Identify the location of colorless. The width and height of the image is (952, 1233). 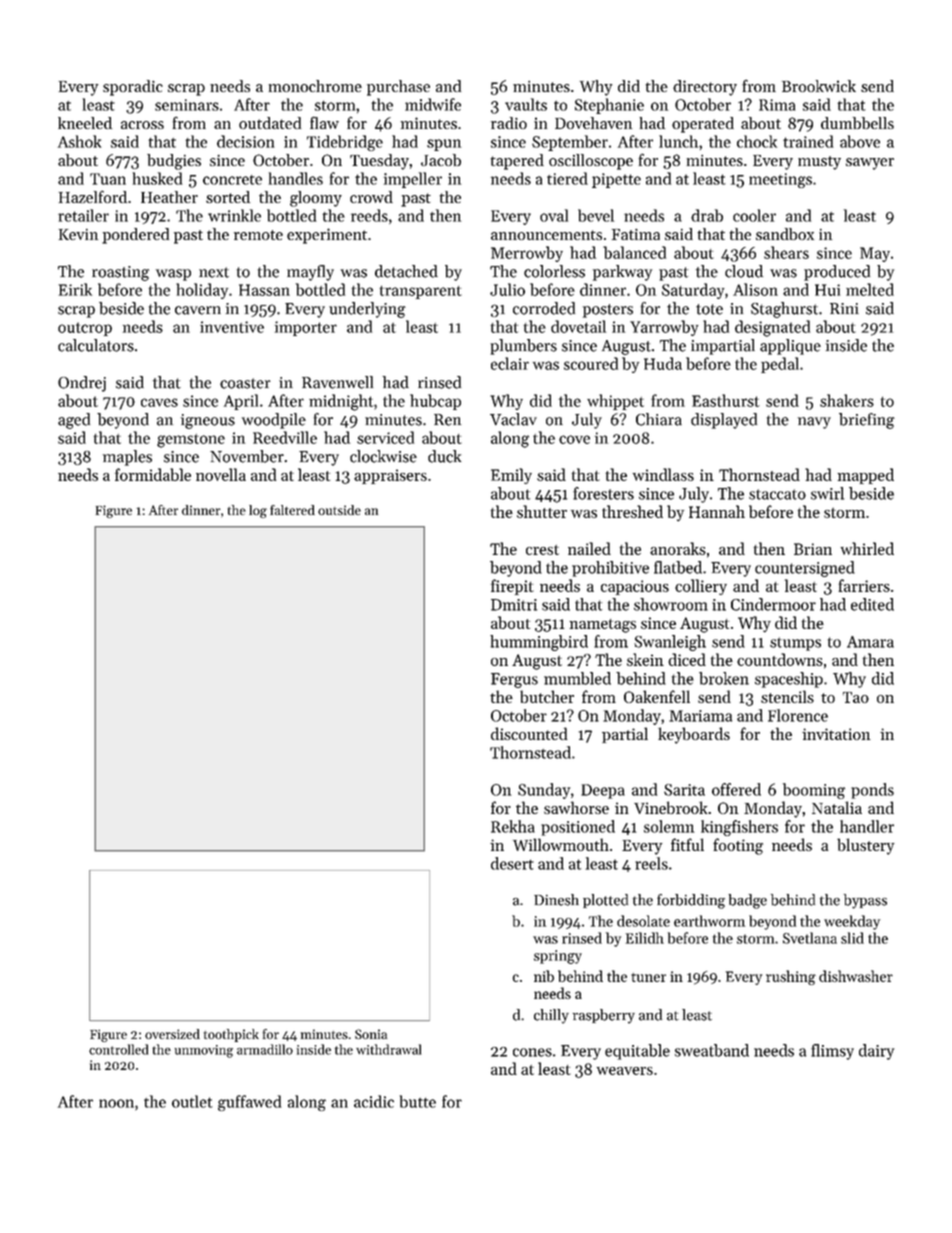
(554, 271).
